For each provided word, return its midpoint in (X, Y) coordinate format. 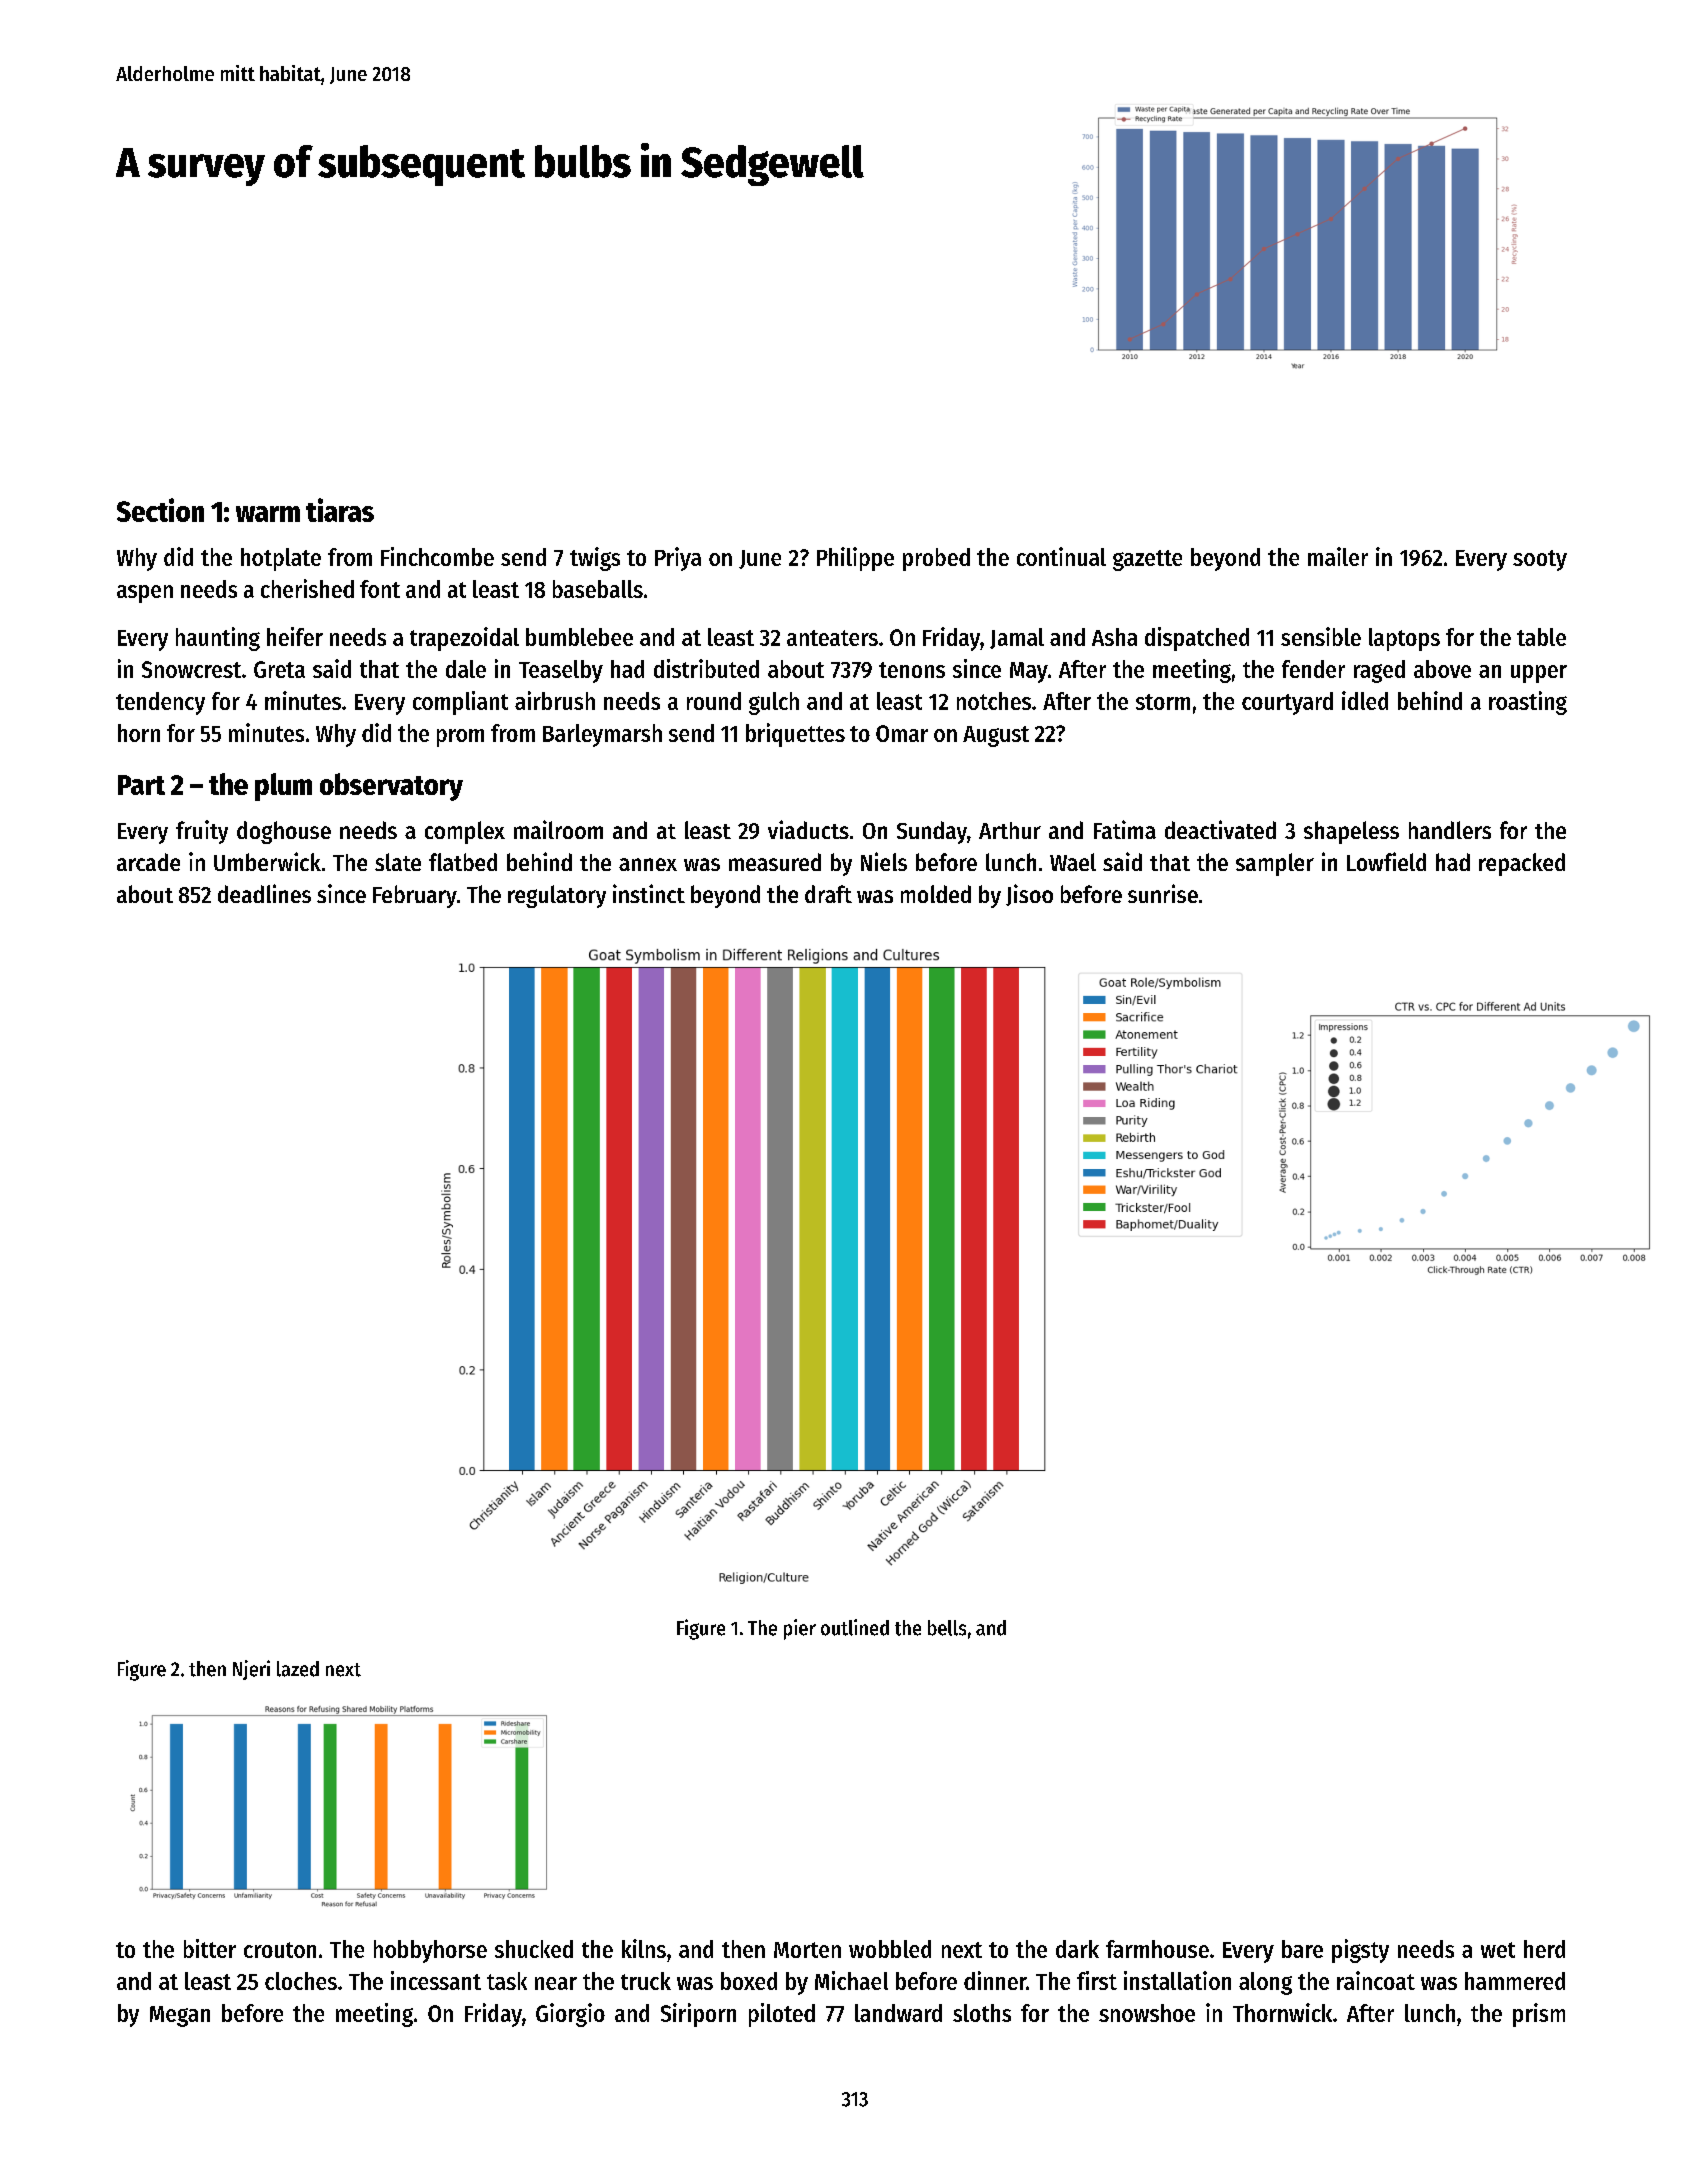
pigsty (1360, 1951)
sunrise (1163, 893)
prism (1539, 2015)
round (714, 701)
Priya (678, 559)
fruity (202, 832)
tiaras (340, 510)
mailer (1338, 556)
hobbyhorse (430, 1951)
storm (1163, 702)
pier (800, 1629)
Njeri (251, 1670)
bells (947, 1628)
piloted (782, 2015)
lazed (298, 1669)
